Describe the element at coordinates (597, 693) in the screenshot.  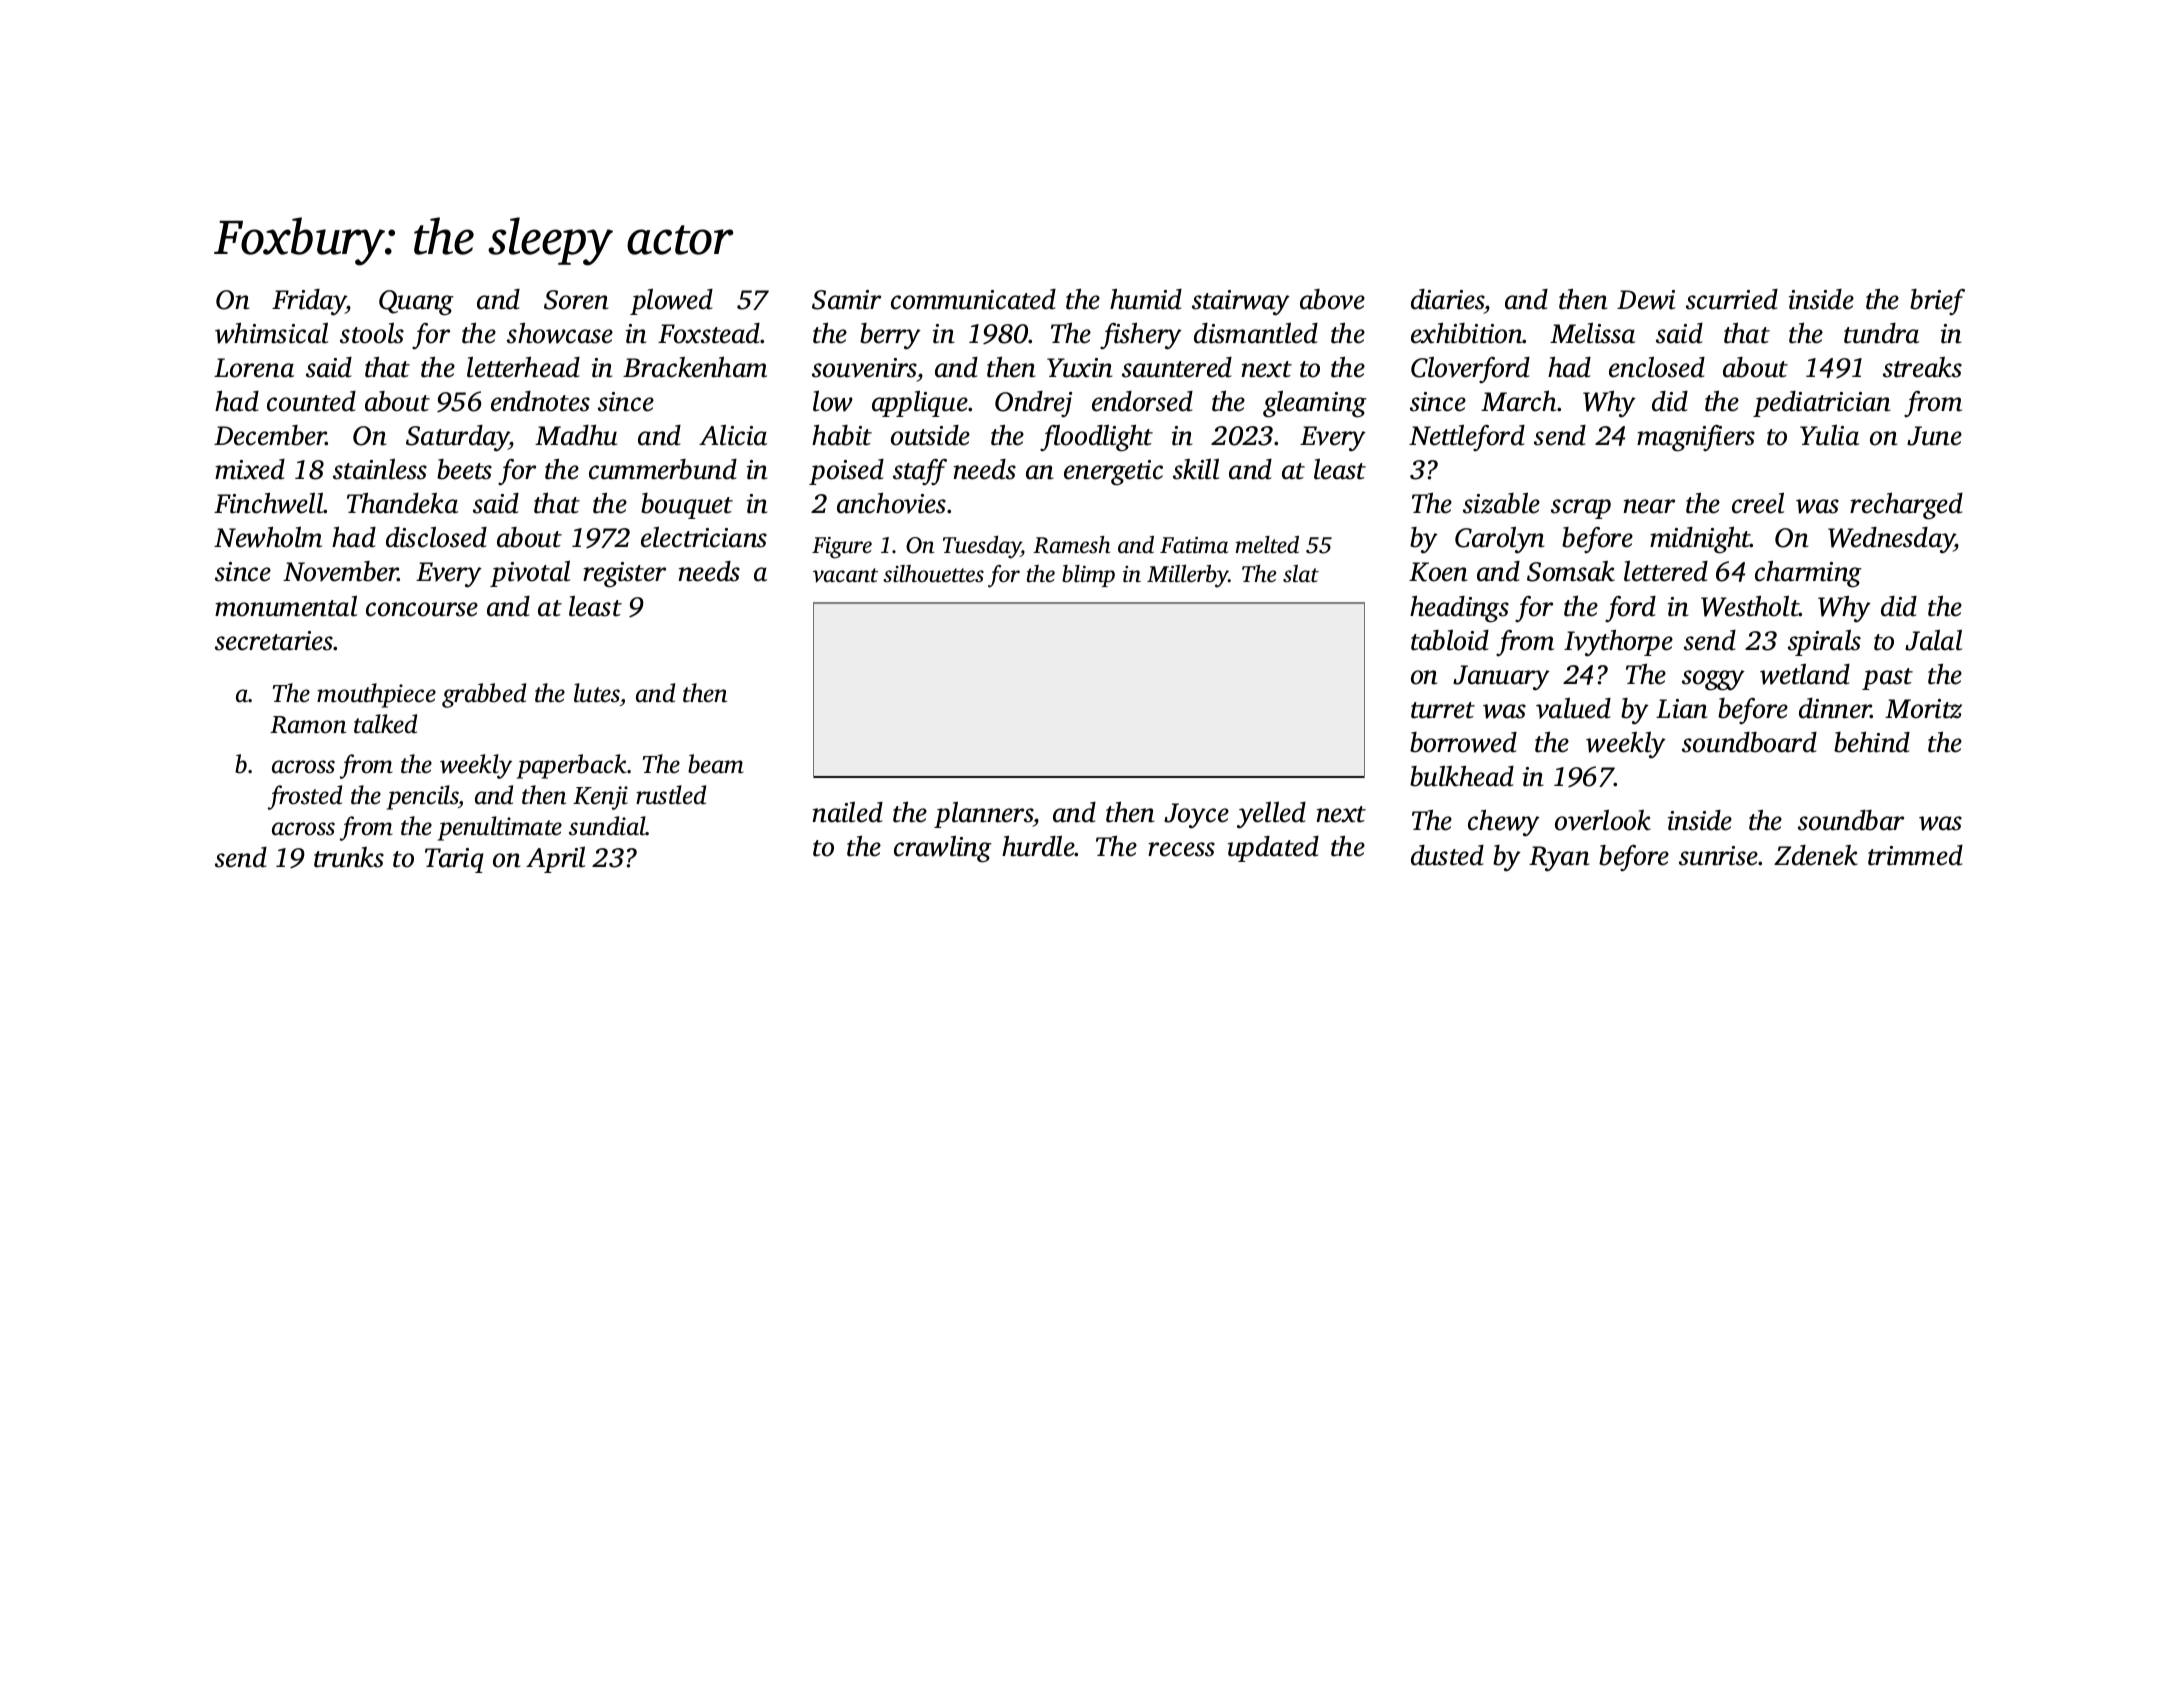
I see `lutes` at that location.
